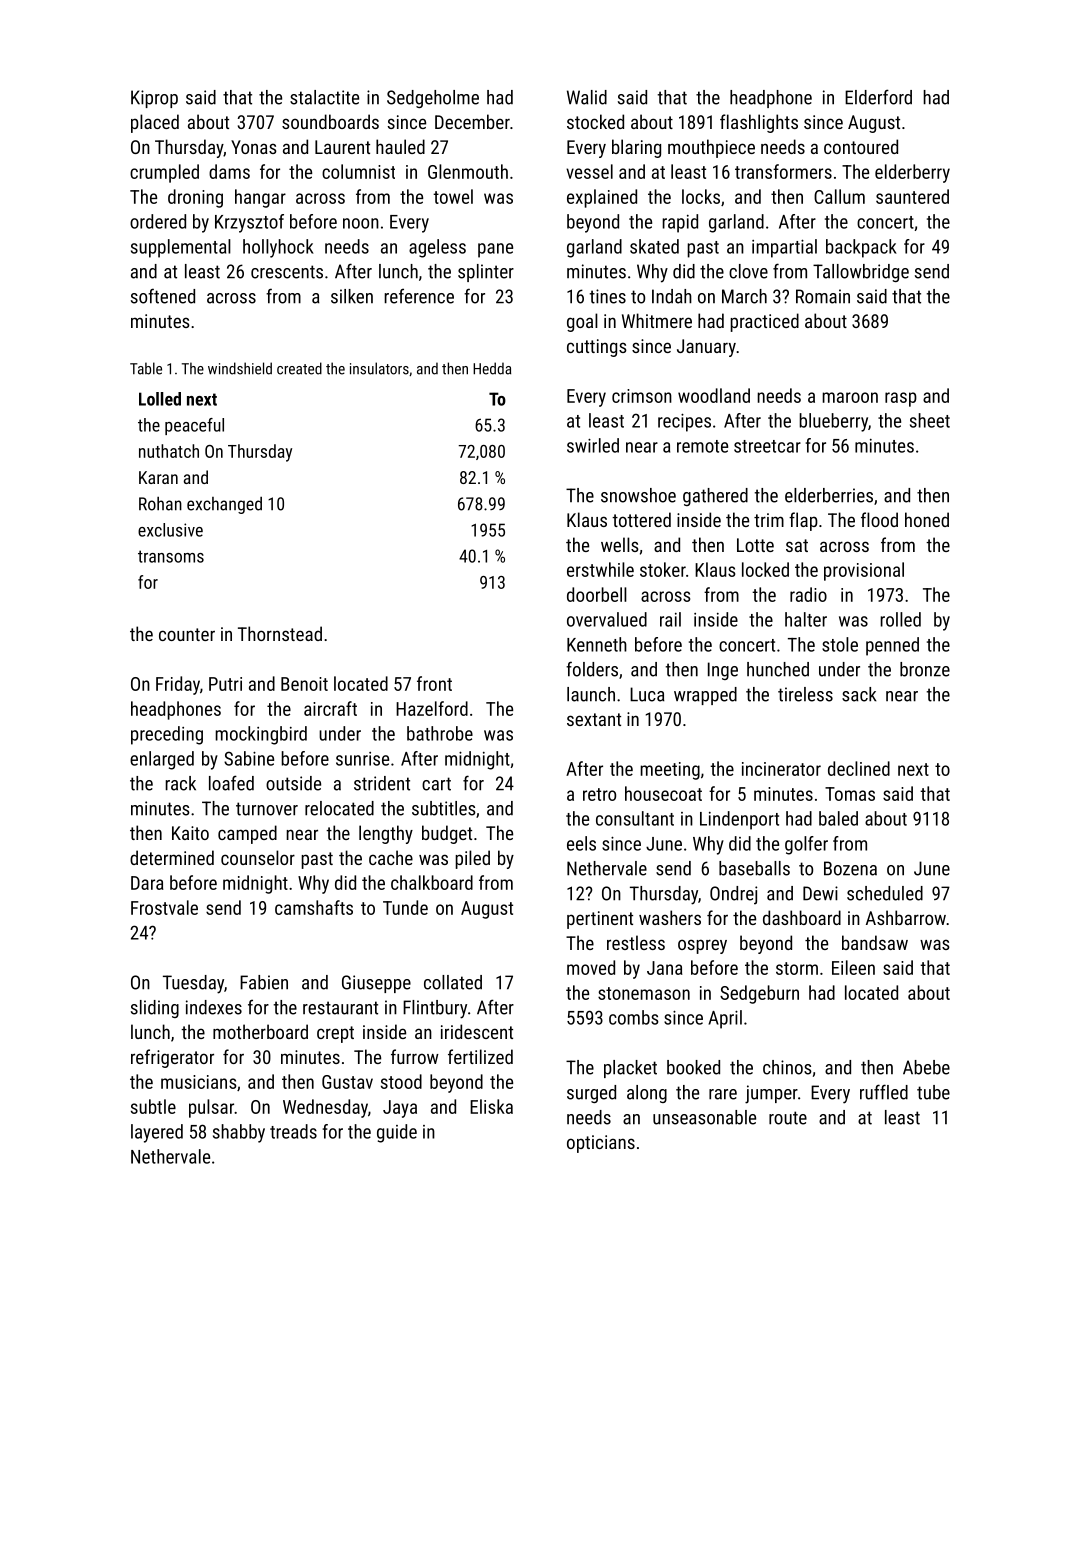 Image resolution: width=1080 pixels, height=1564 pixels. What do you see at coordinates (912, 196) in the screenshot?
I see `sauntered` at bounding box center [912, 196].
